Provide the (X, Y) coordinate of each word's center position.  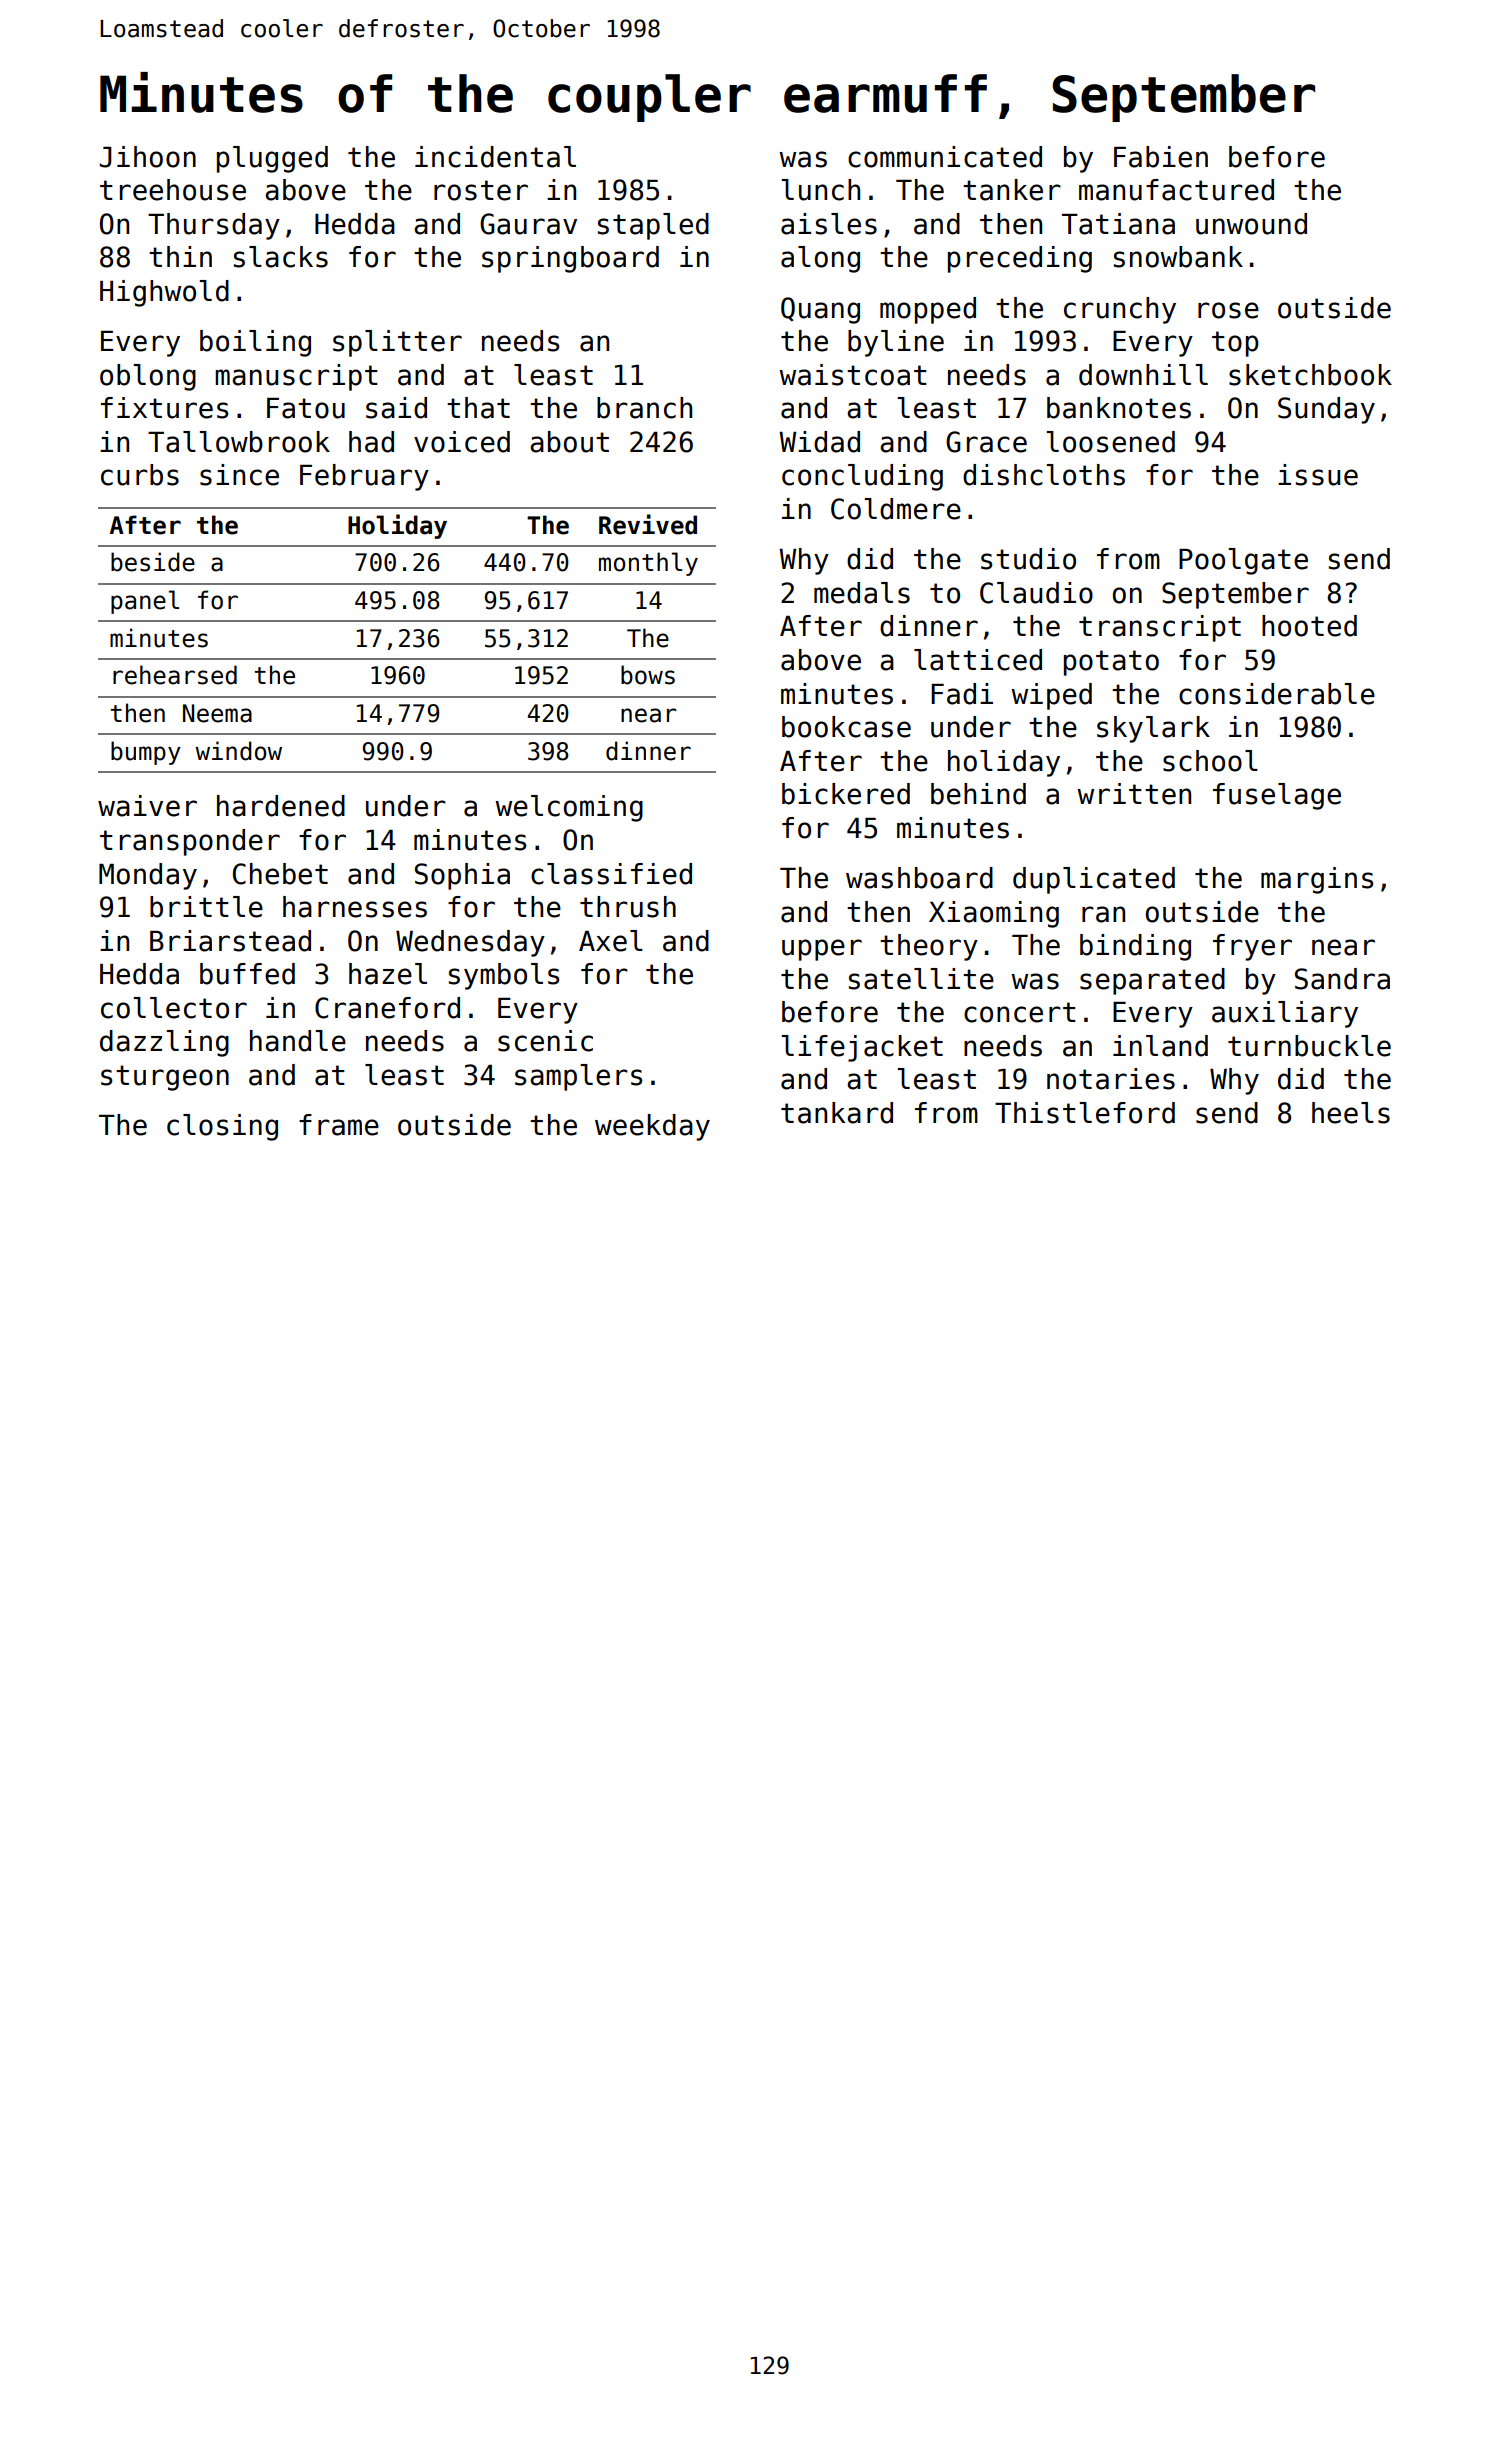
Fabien (1161, 157)
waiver (147, 806)
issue (1318, 475)
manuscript (296, 377)
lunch (820, 190)
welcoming (569, 808)
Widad (819, 442)
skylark (1153, 729)
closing (222, 1127)
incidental (495, 157)
